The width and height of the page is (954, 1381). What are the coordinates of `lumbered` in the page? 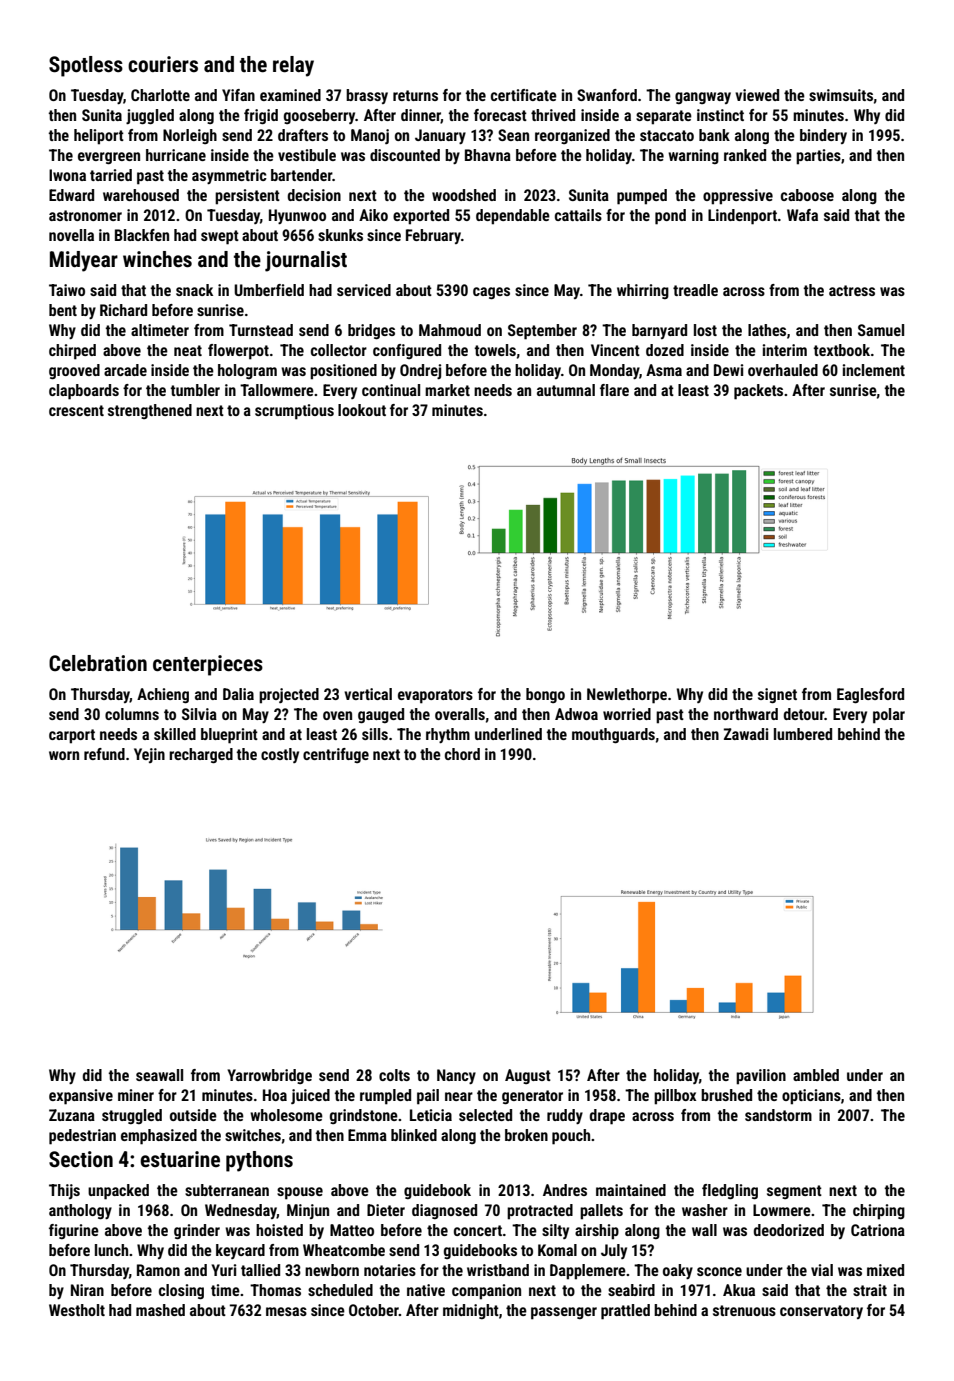 It's located at (803, 734).
